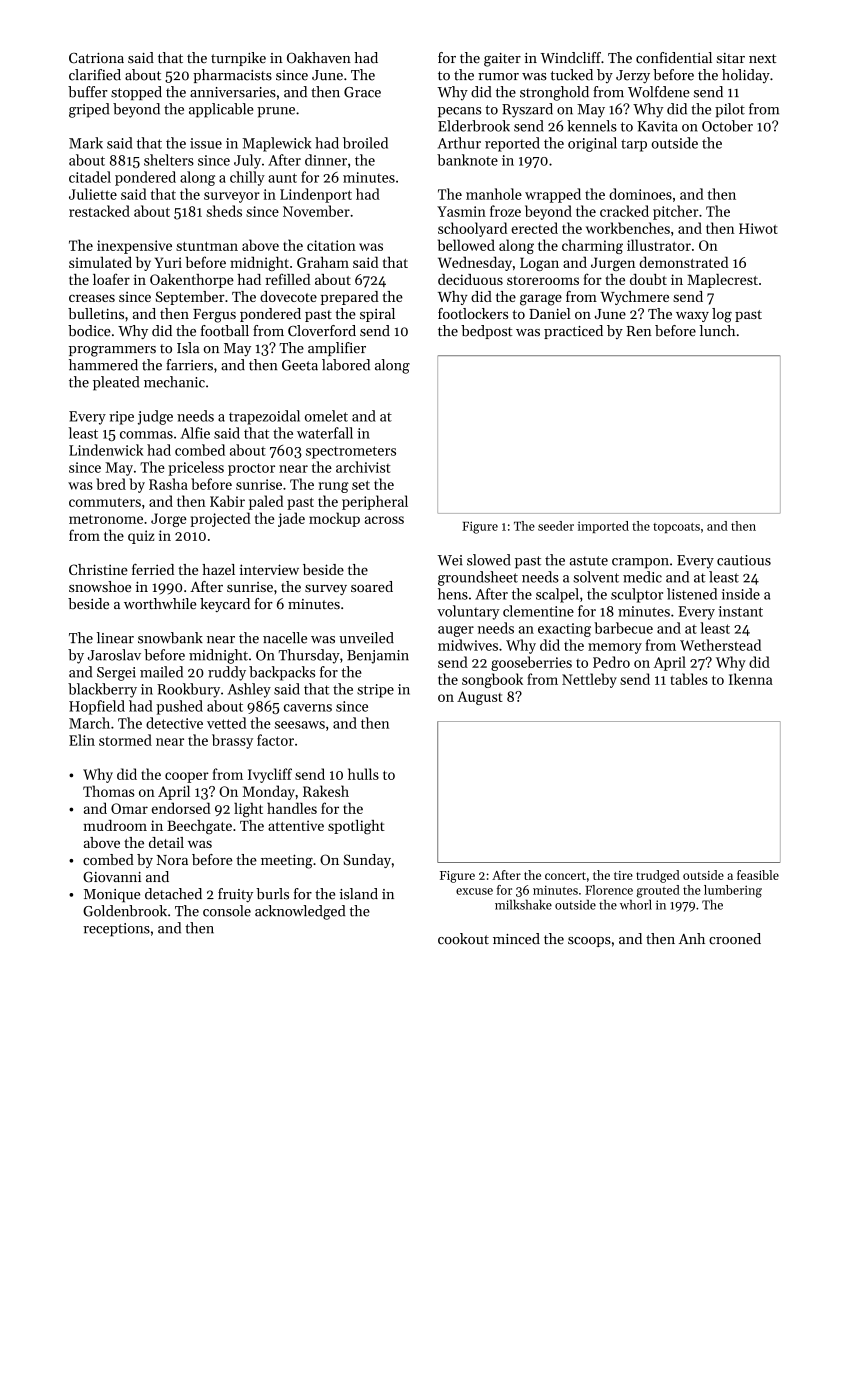 The image size is (849, 1400). What do you see at coordinates (108, 791) in the page?
I see `Thomas` at bounding box center [108, 791].
